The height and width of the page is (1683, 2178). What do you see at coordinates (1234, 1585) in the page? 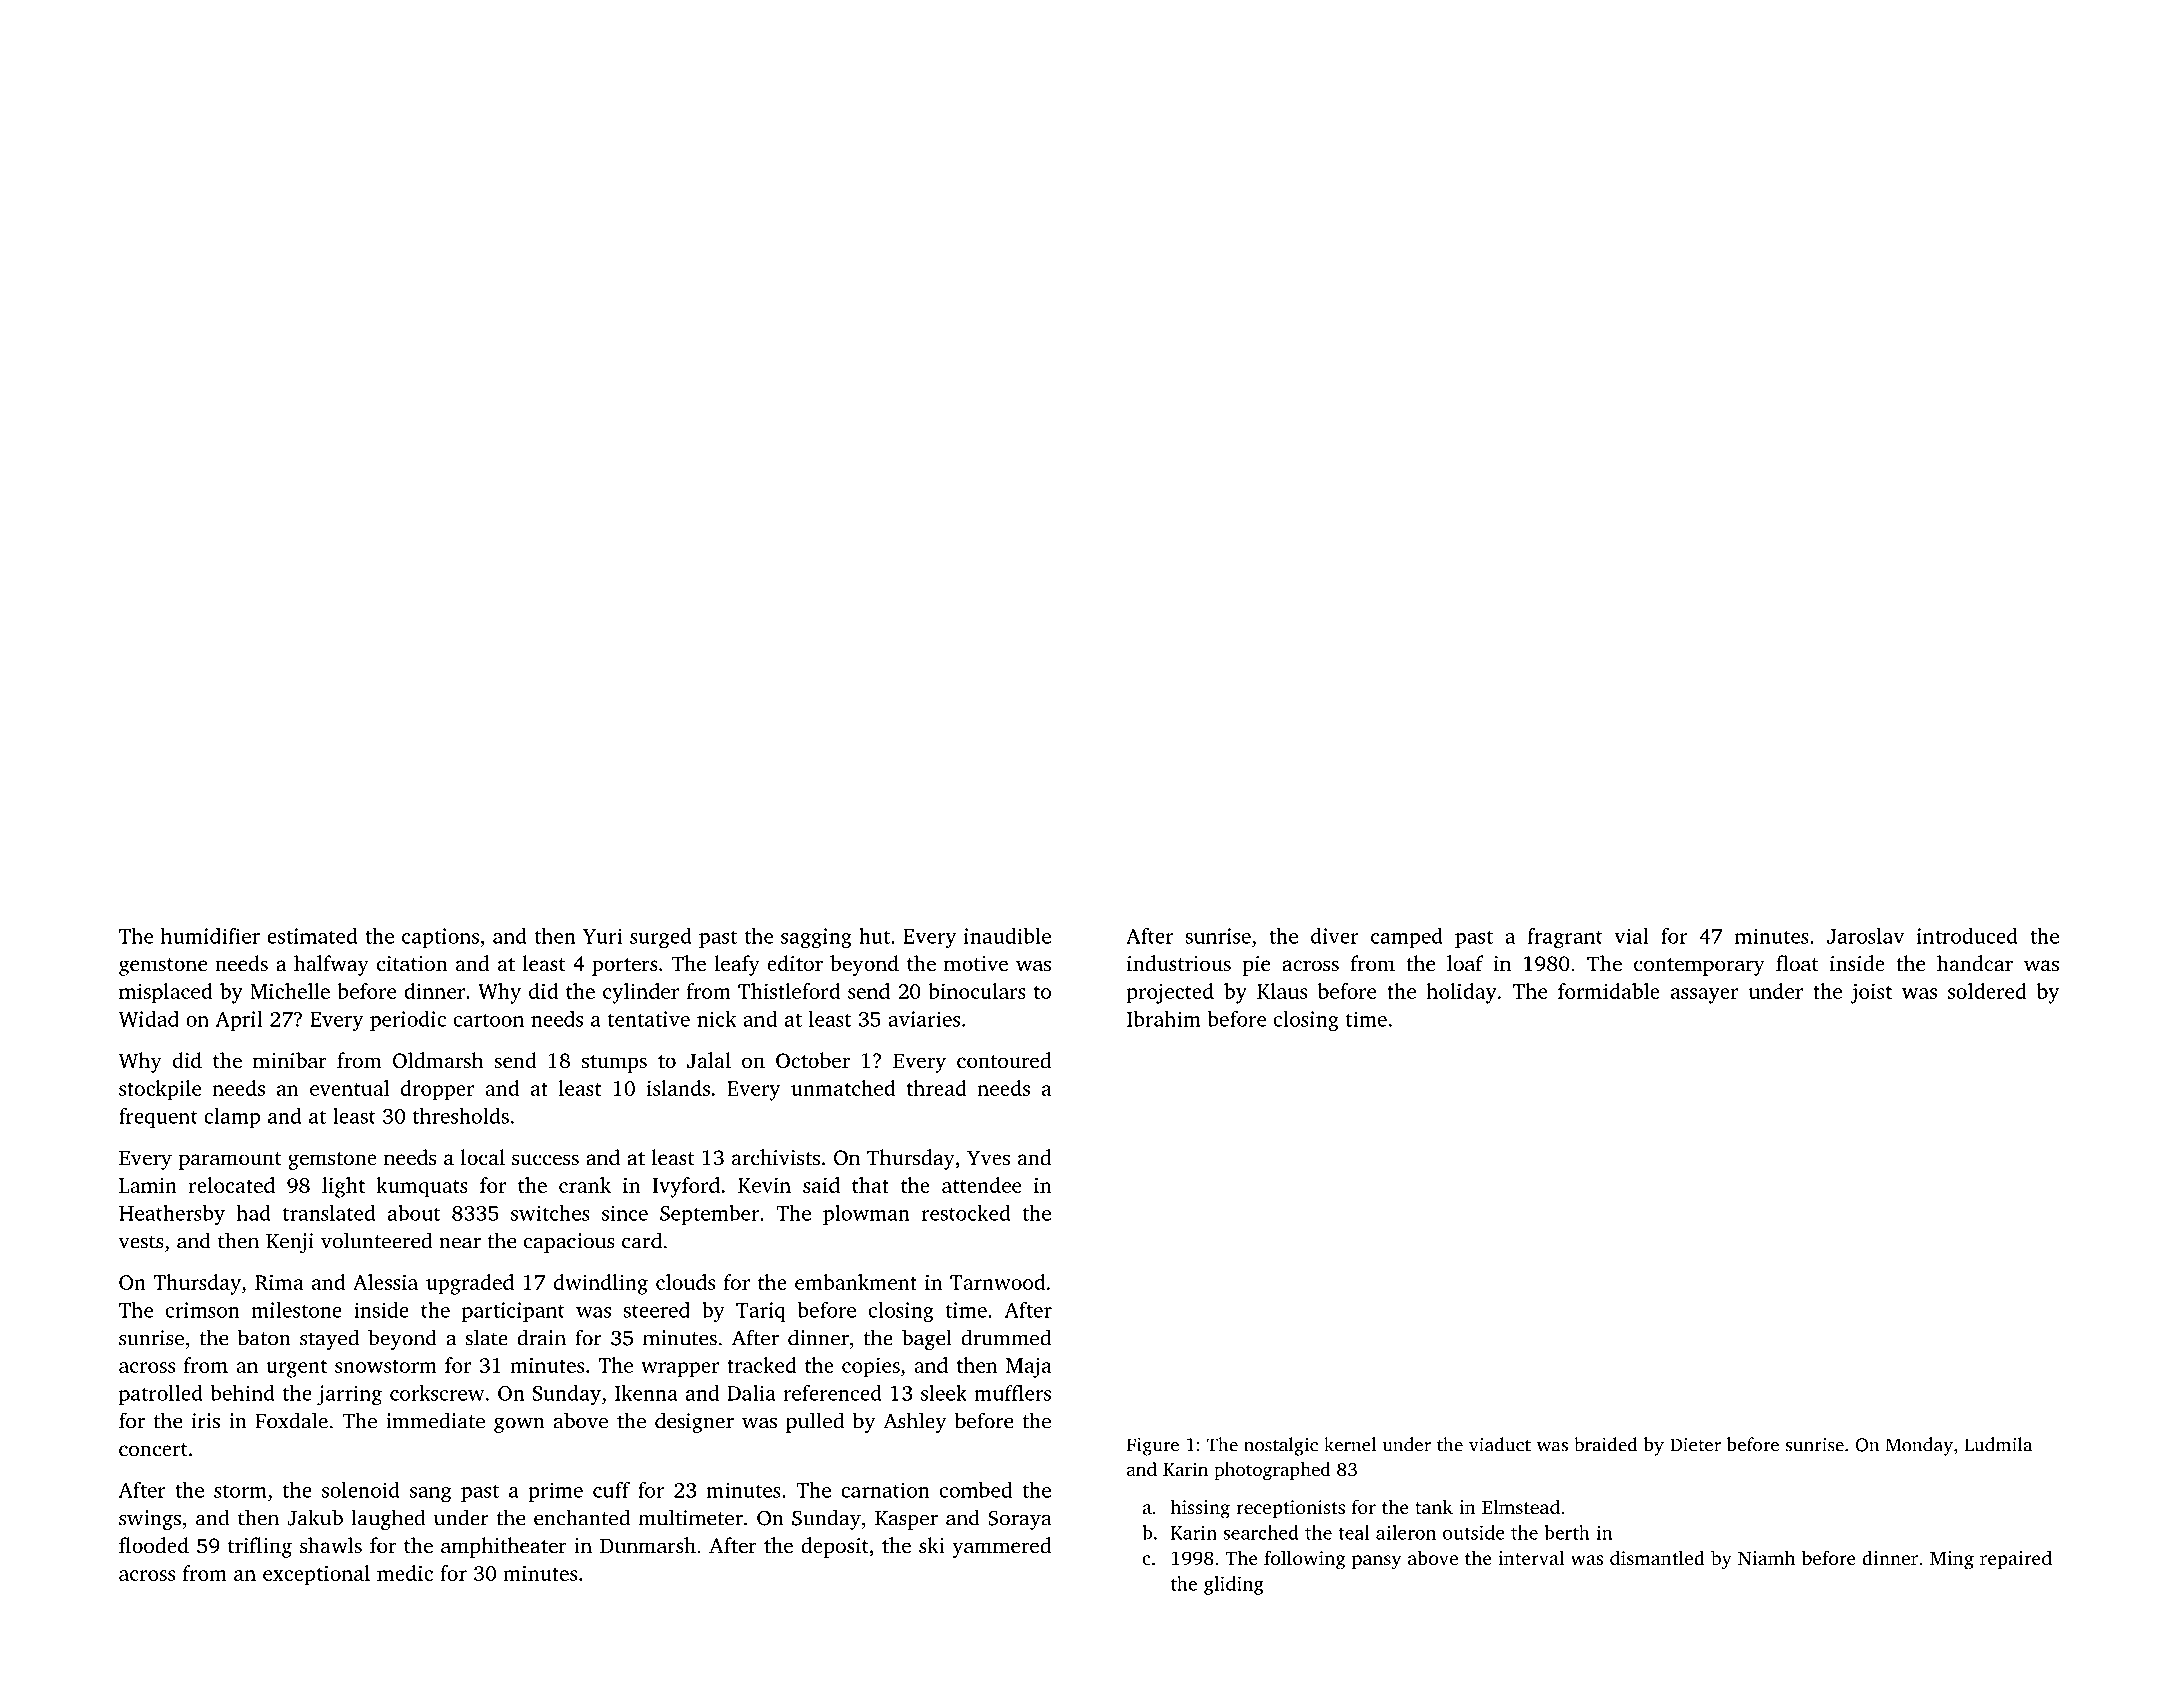
I see `gliding` at bounding box center [1234, 1585].
